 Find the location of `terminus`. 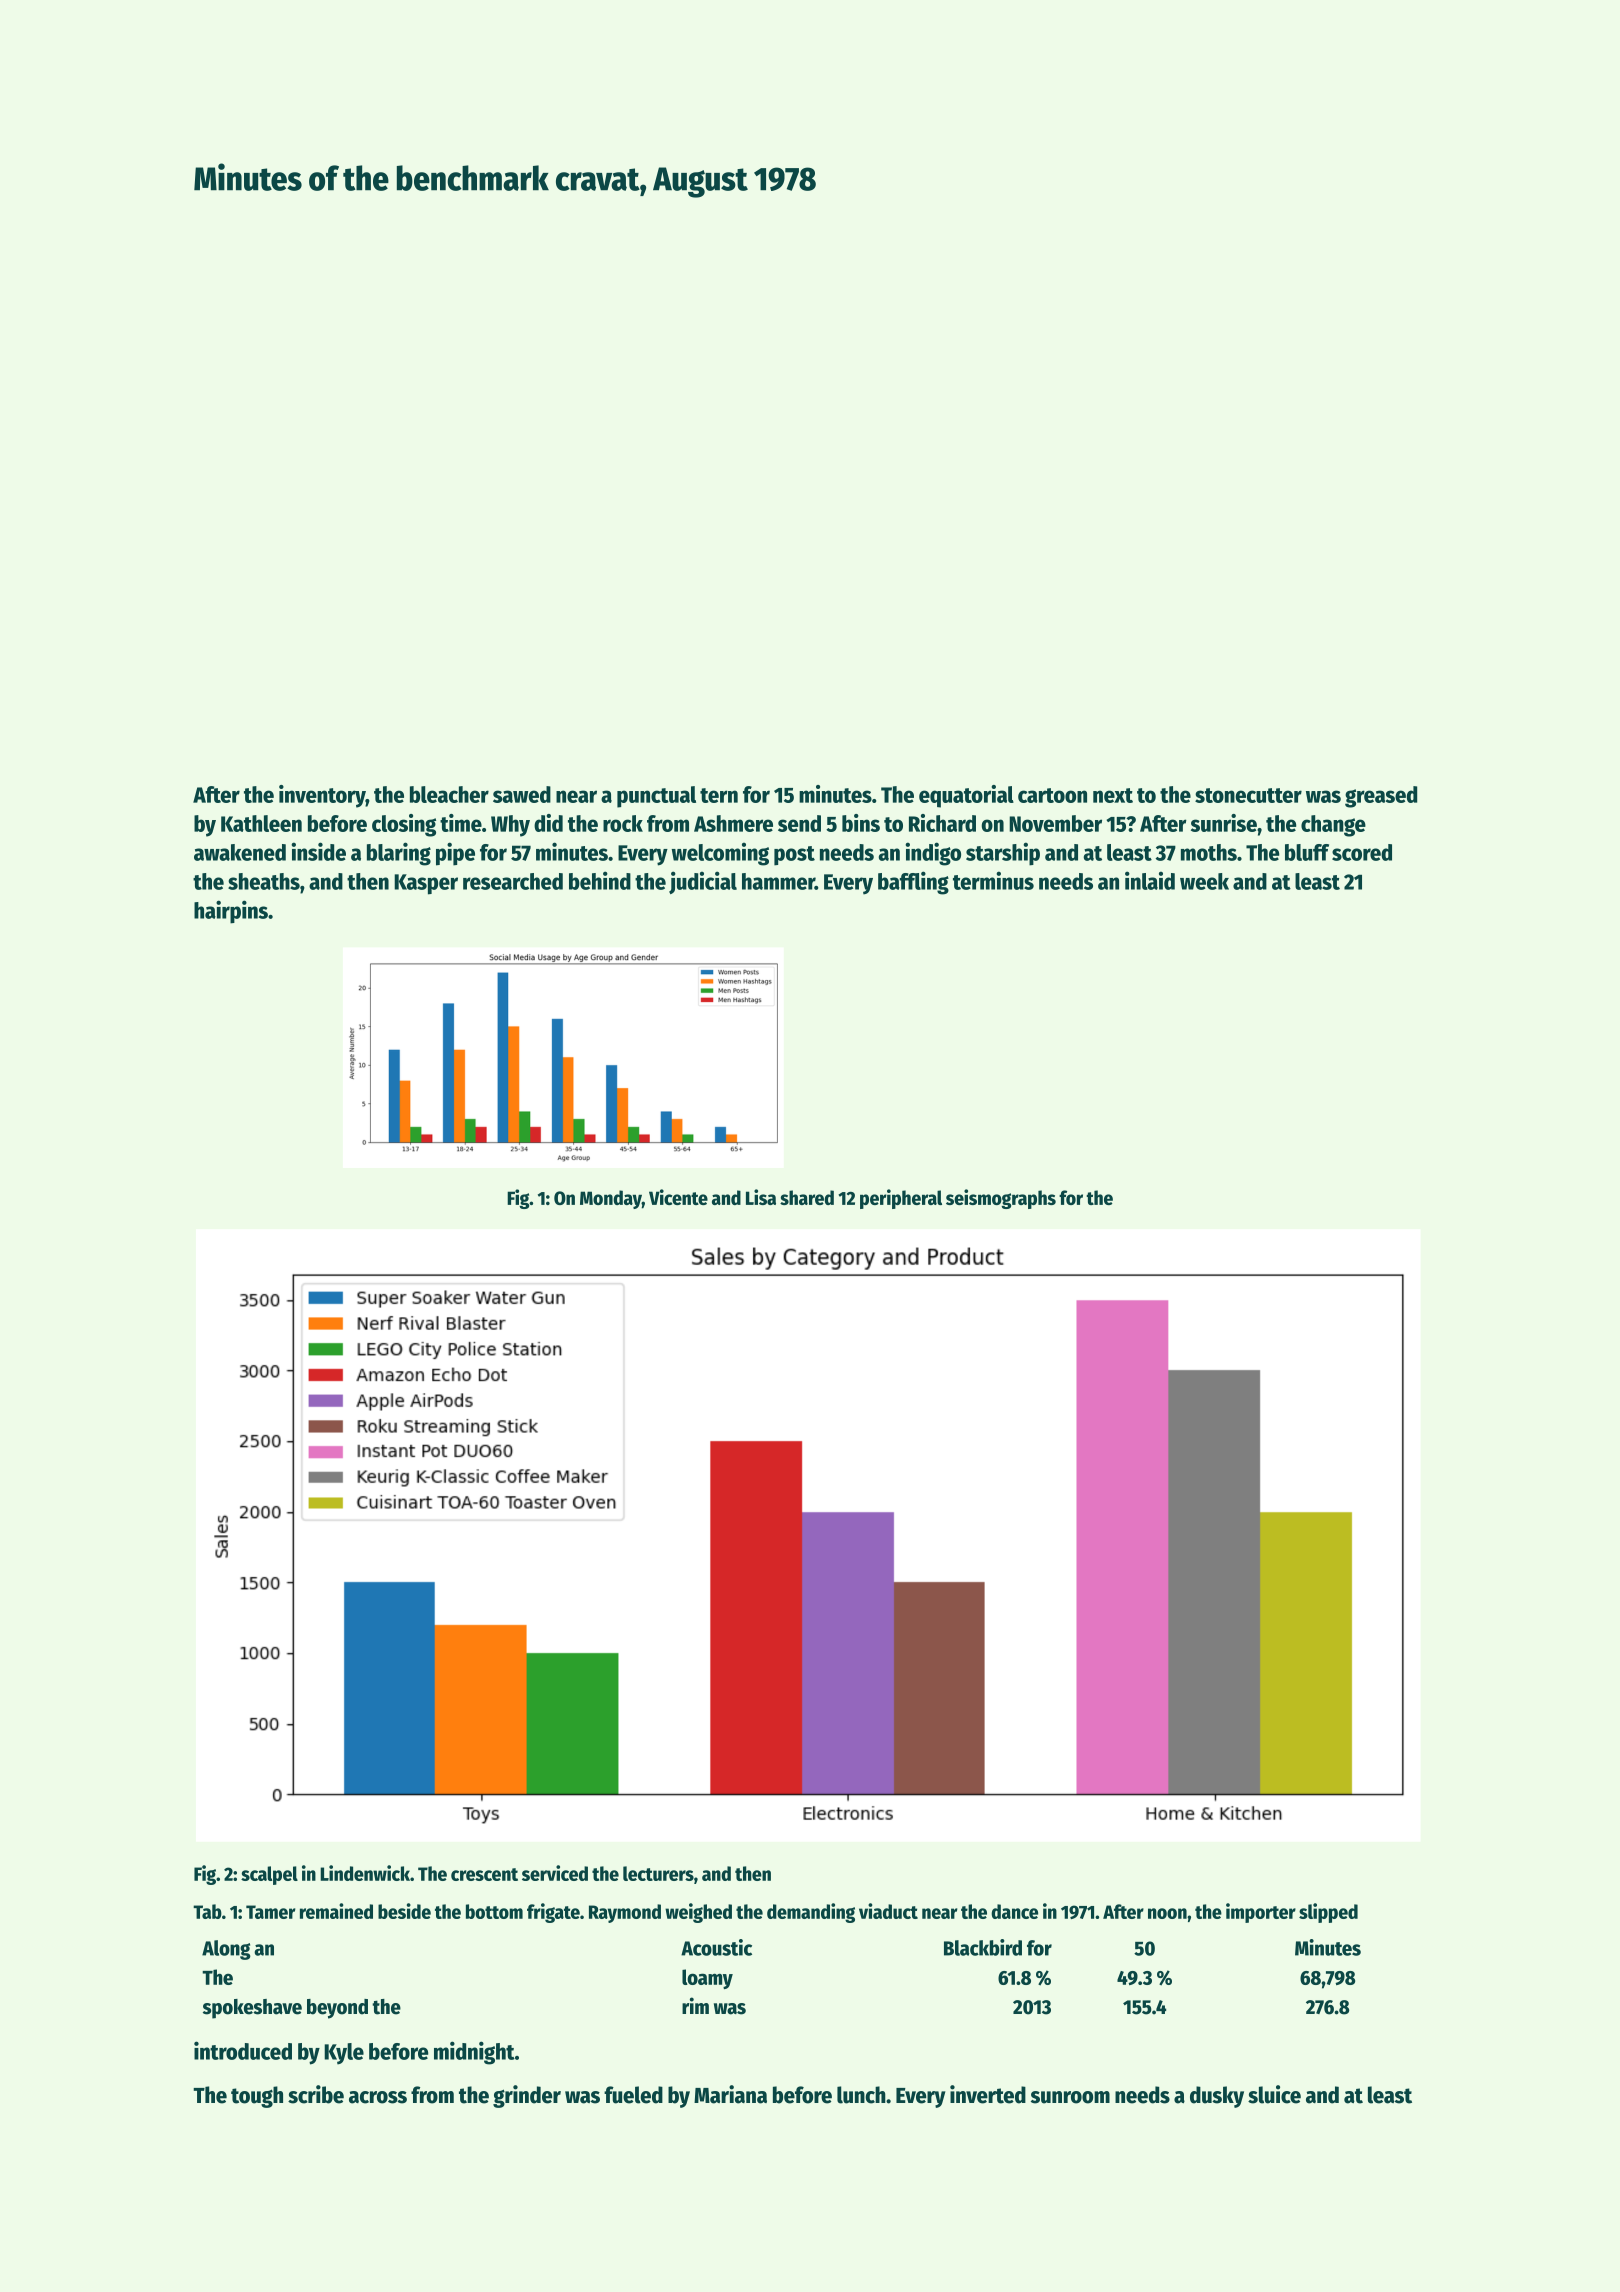

terminus is located at coordinates (993, 880).
